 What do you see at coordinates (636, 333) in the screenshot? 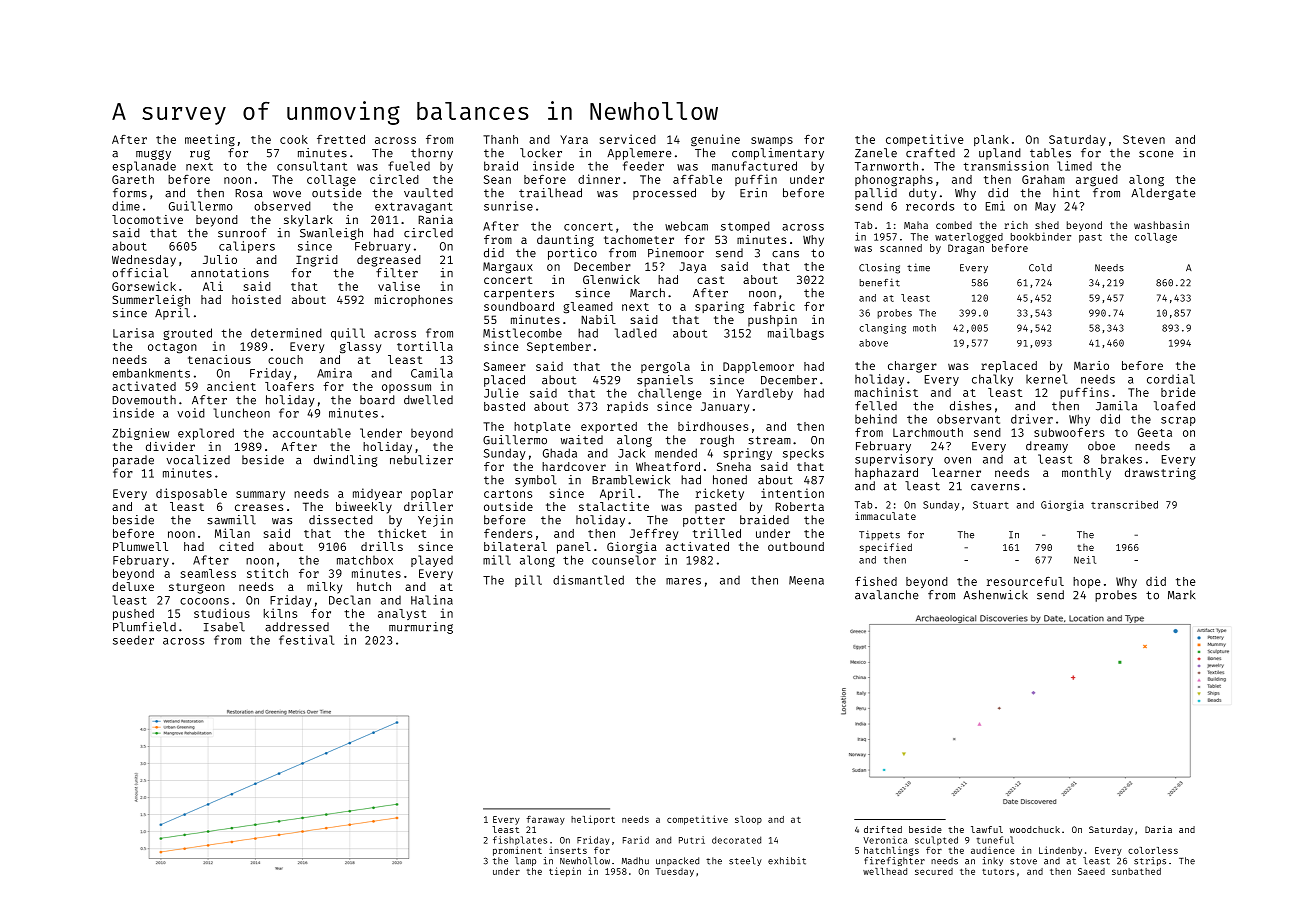
I see `ladled` at bounding box center [636, 333].
